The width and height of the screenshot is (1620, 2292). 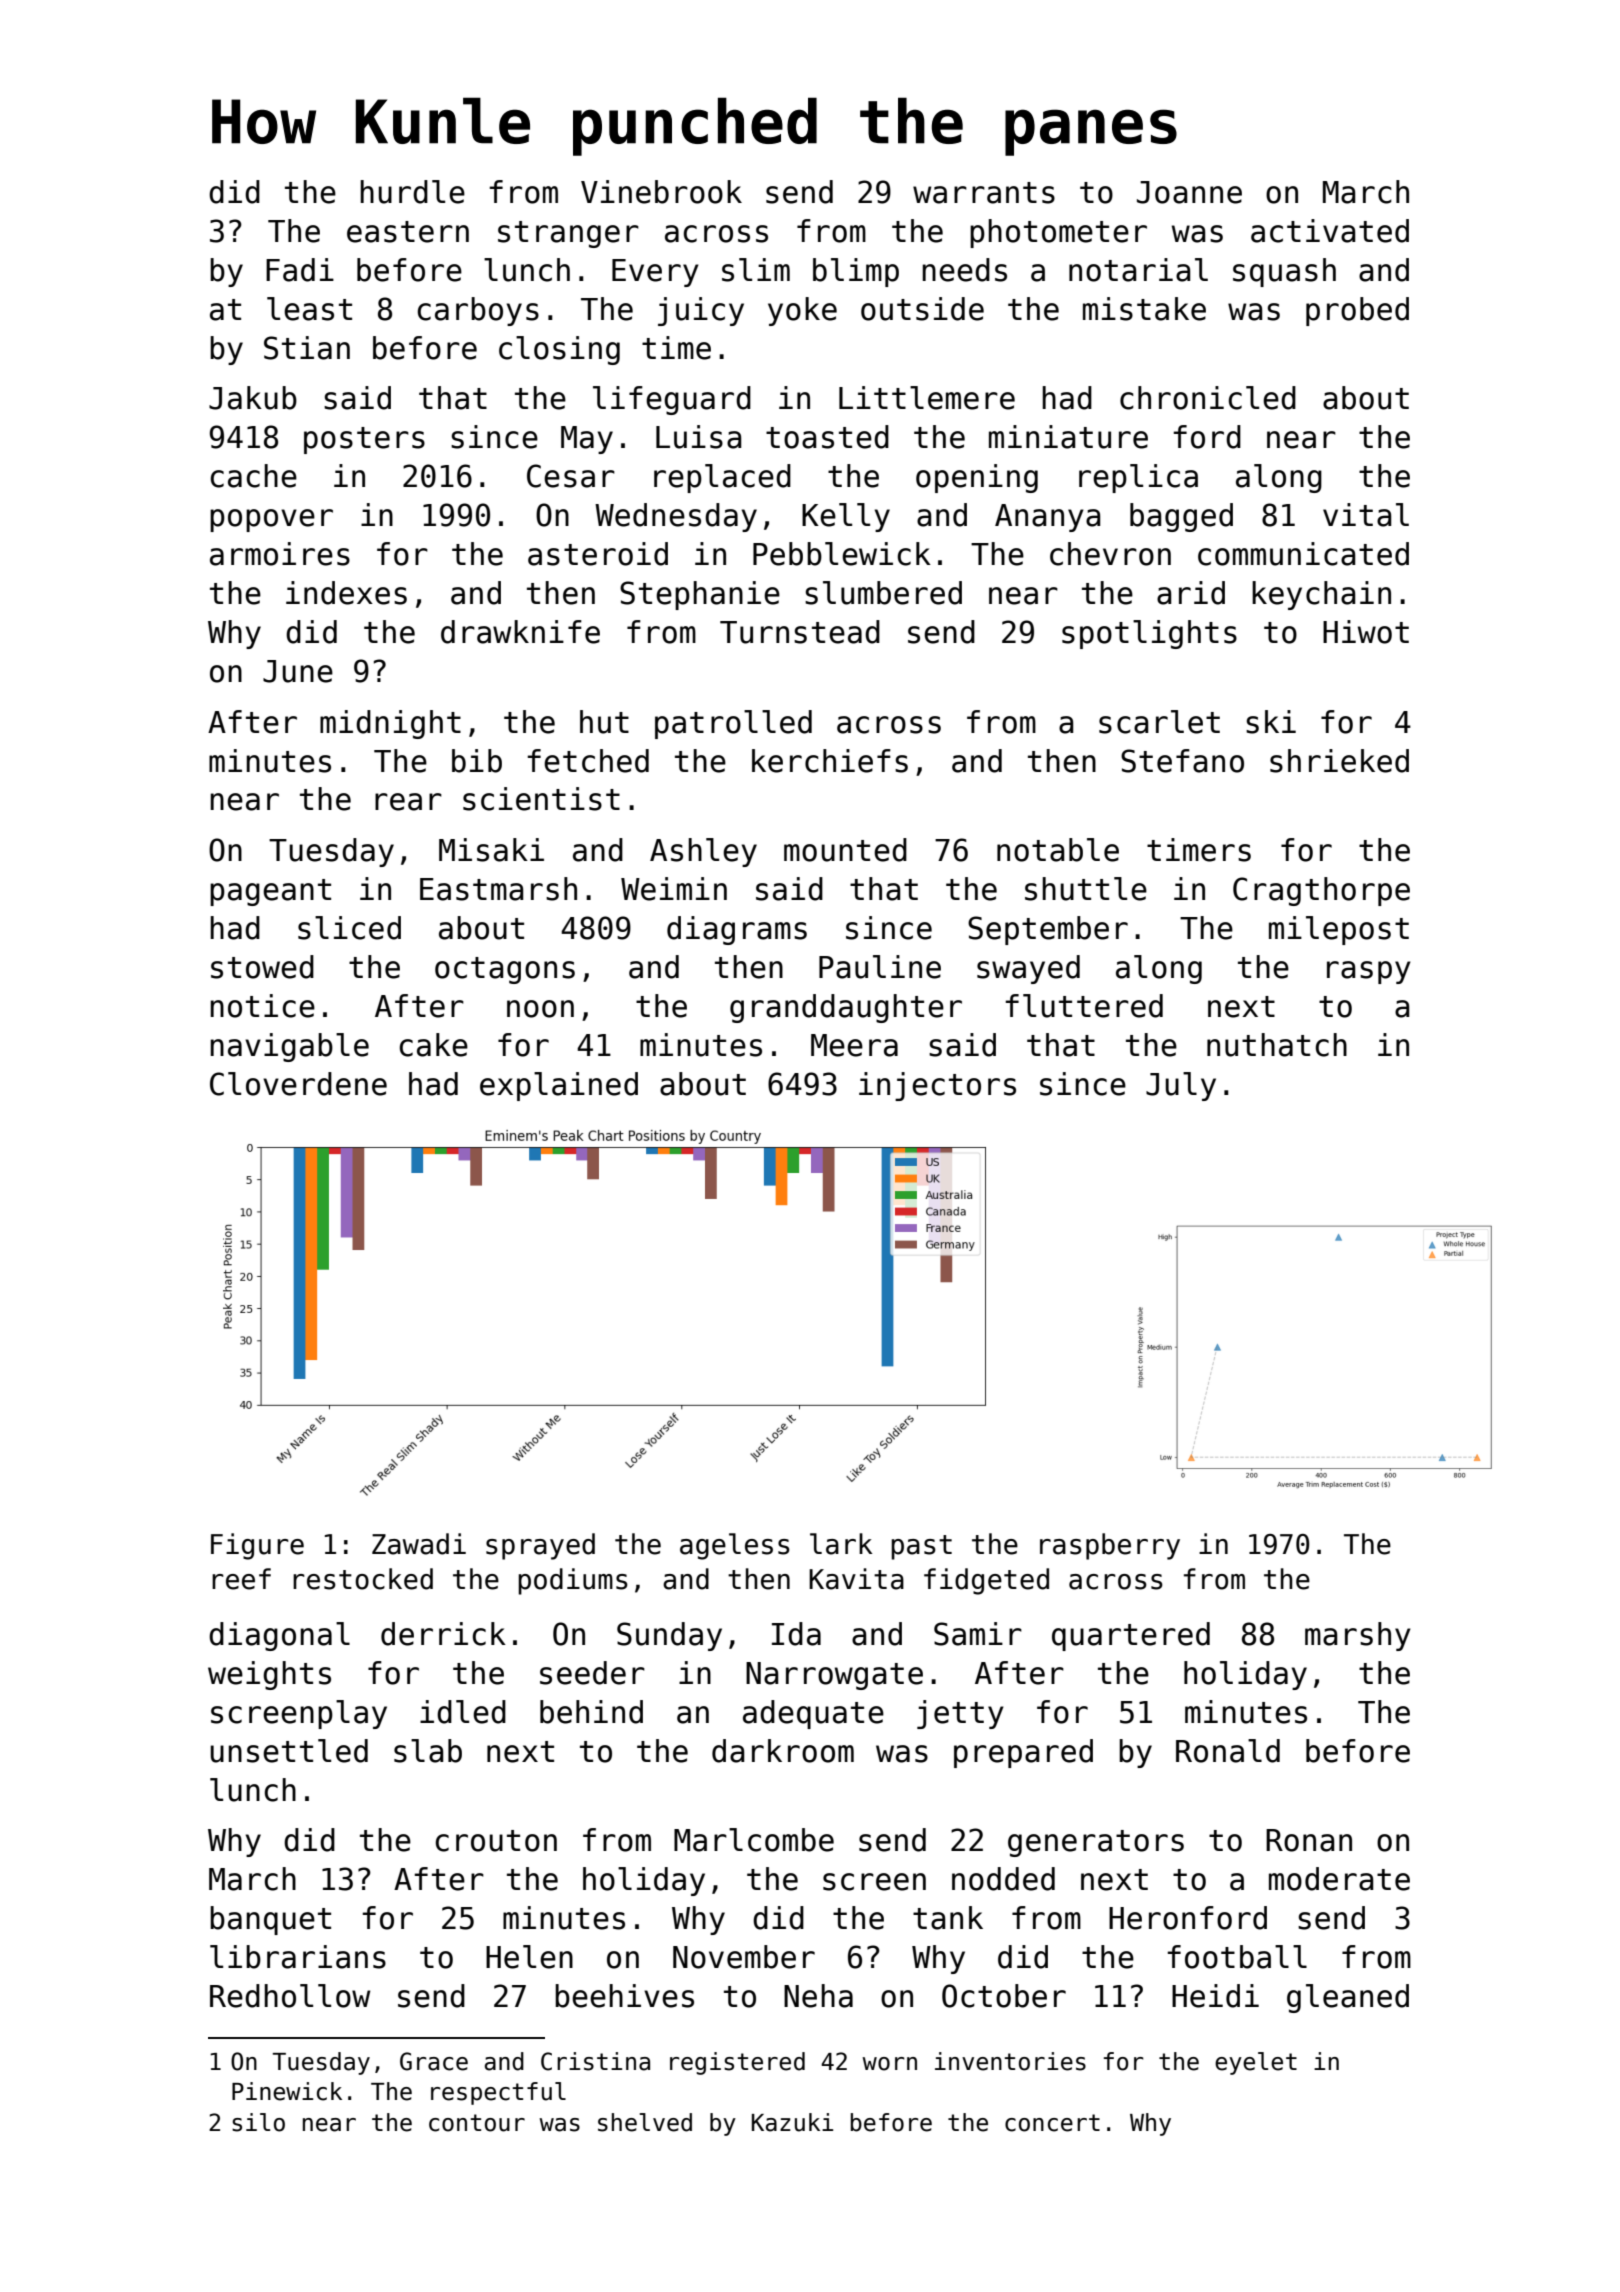 What do you see at coordinates (253, 398) in the screenshot?
I see `Jakub` at bounding box center [253, 398].
